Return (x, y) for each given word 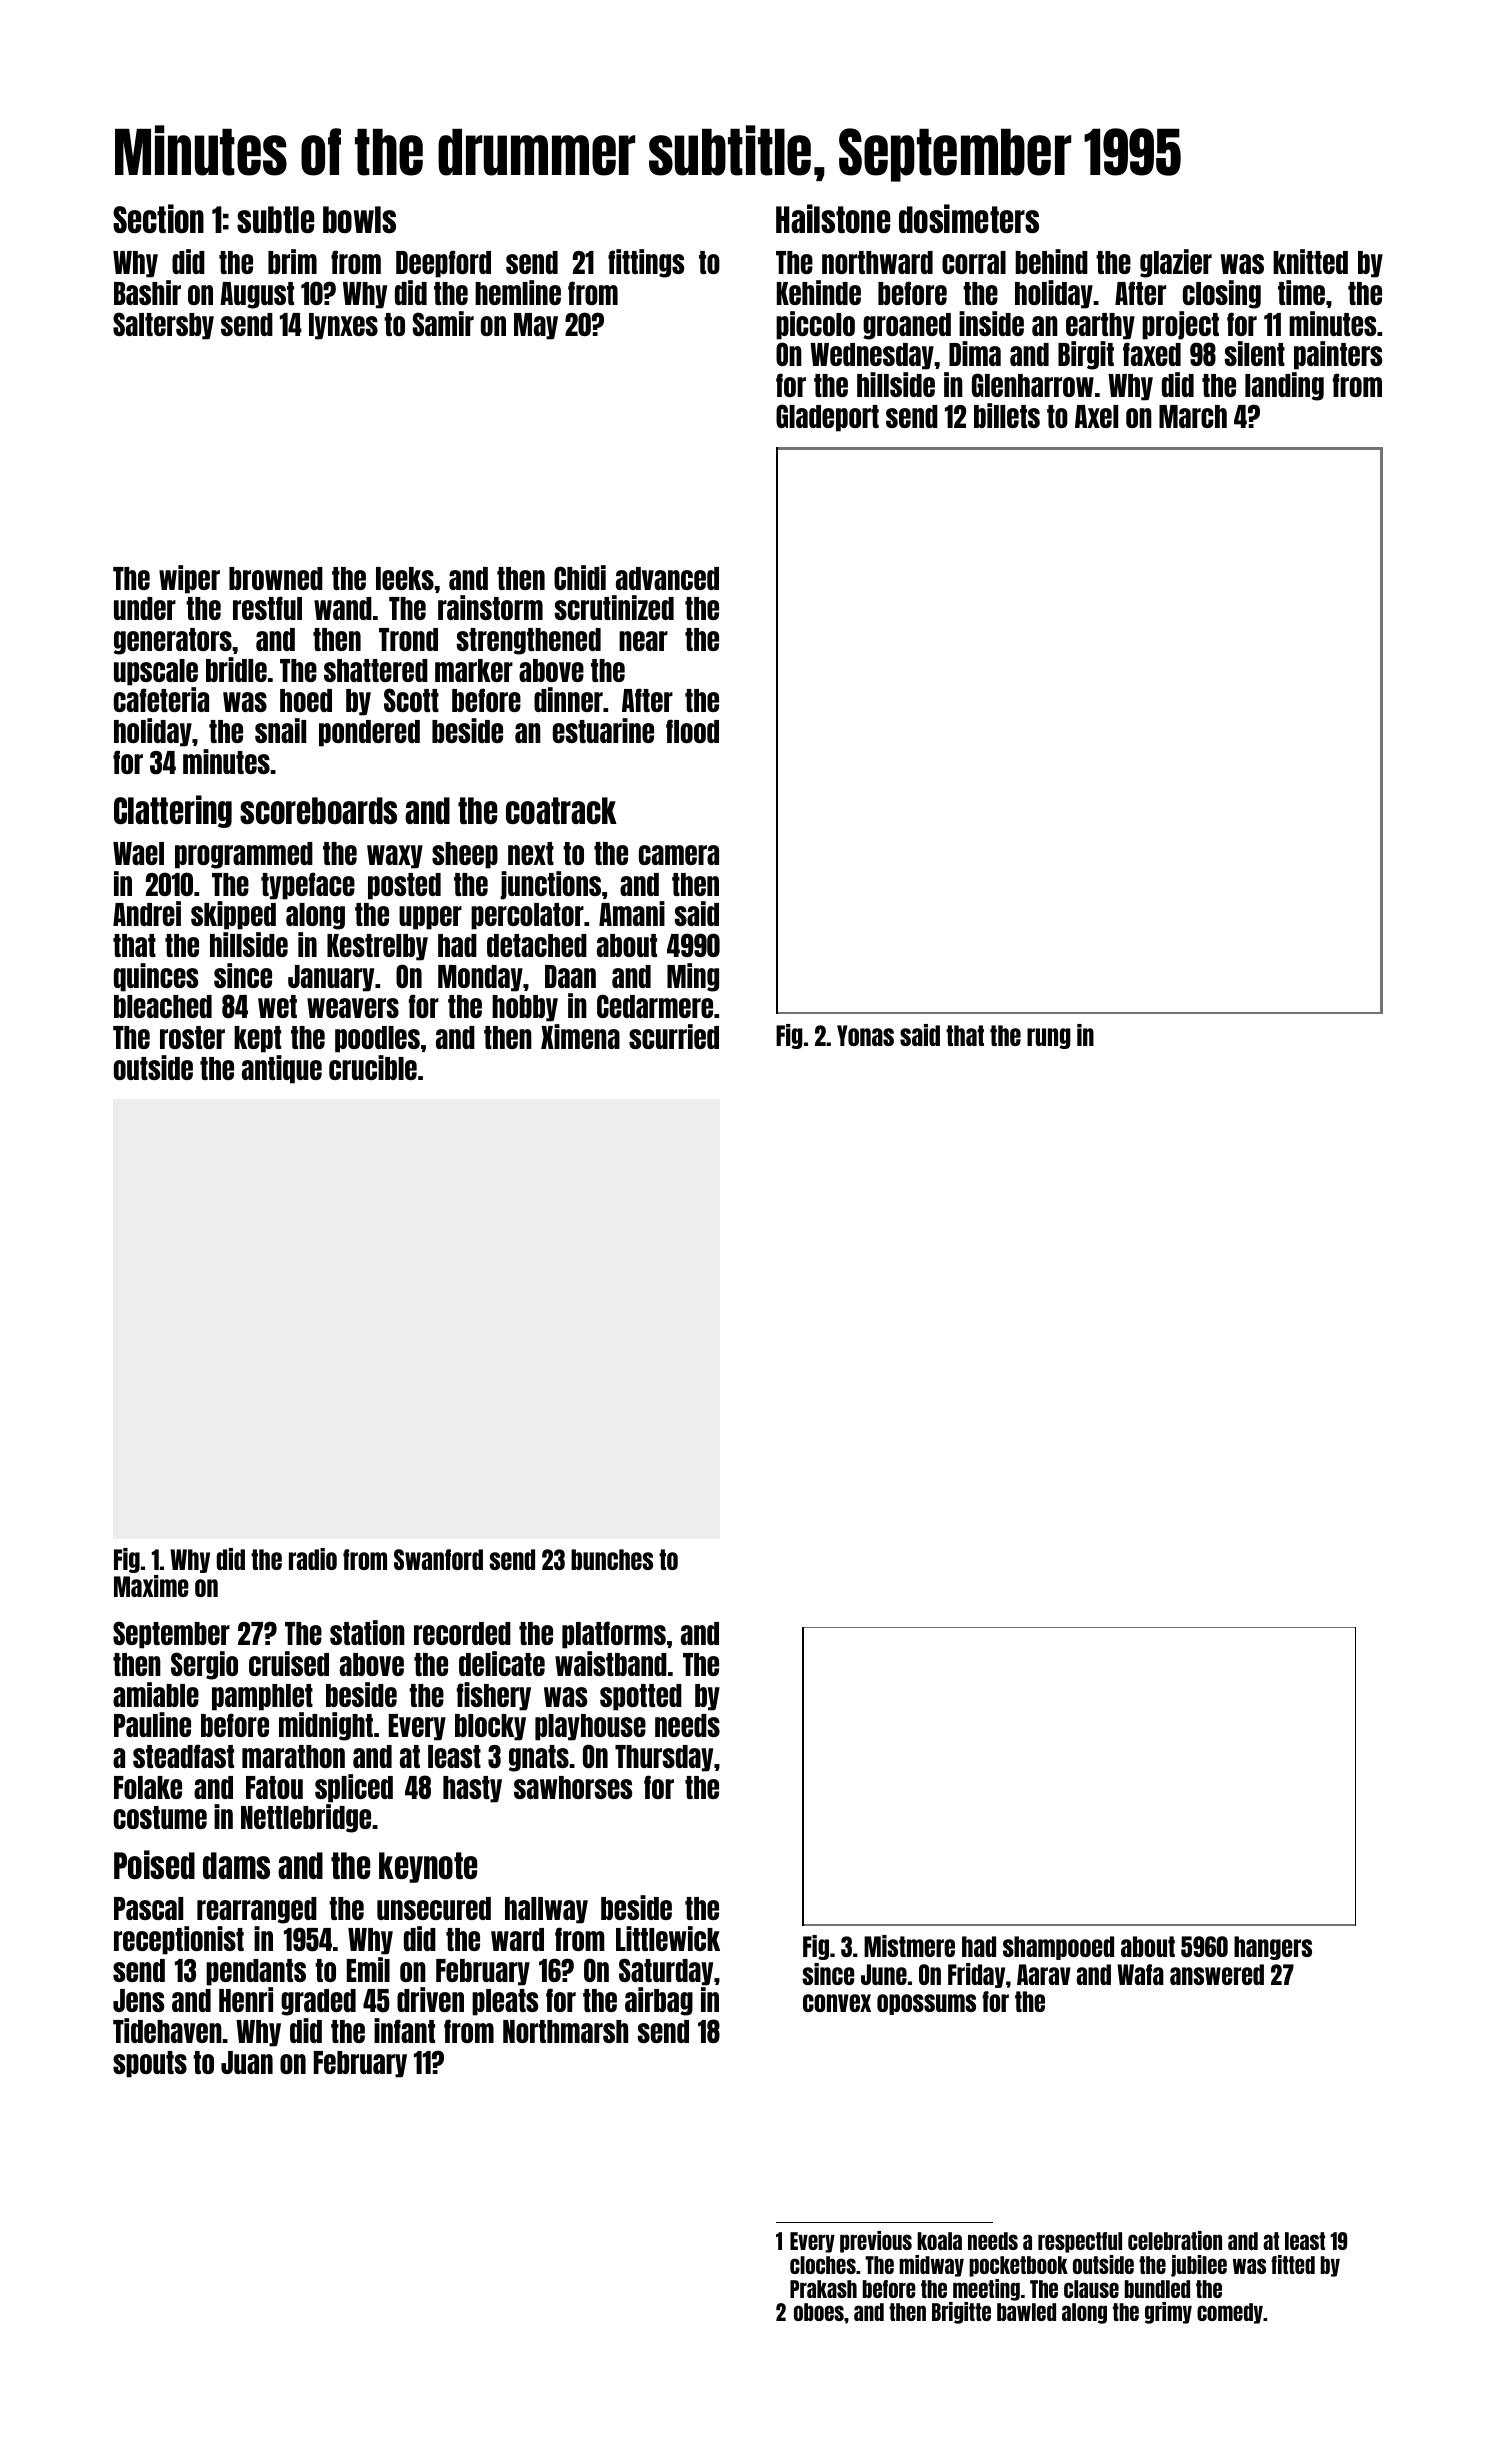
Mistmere (909, 1946)
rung (1049, 1038)
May (536, 326)
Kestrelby (377, 947)
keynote (428, 1867)
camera (679, 855)
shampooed (1058, 1948)
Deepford (443, 264)
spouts (150, 2064)
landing (1284, 386)
